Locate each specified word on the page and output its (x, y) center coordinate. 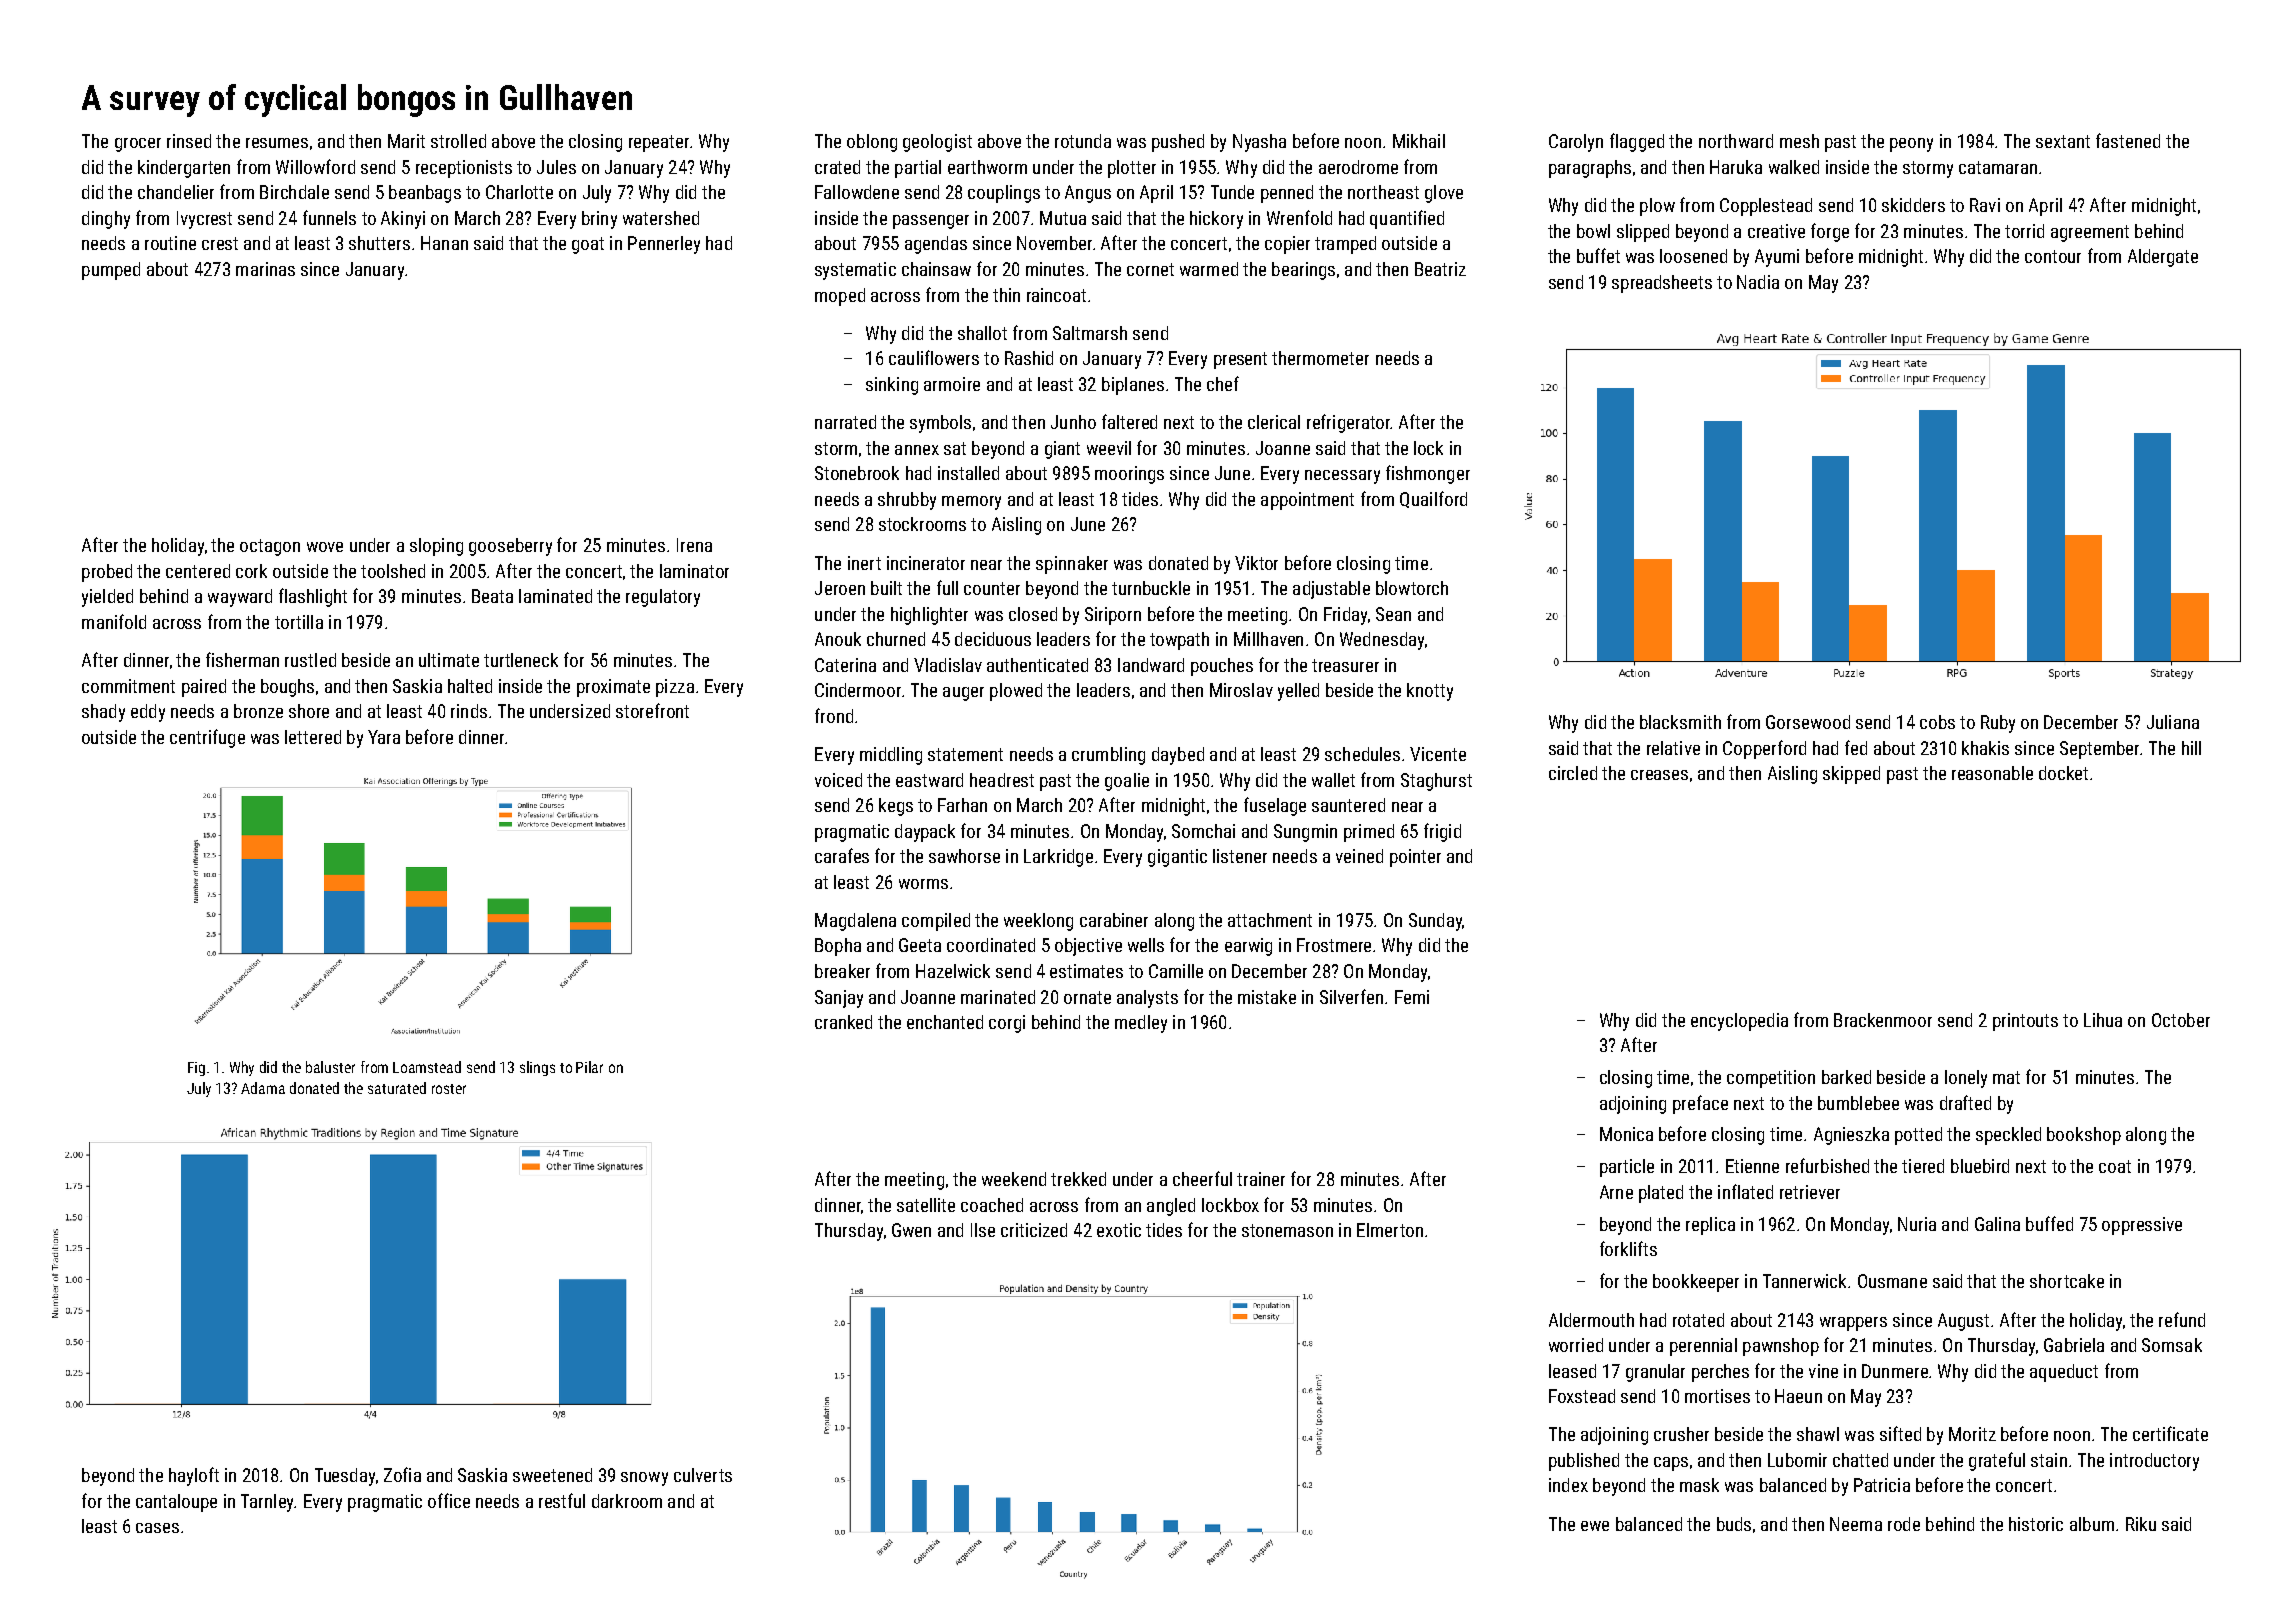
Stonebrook (857, 473)
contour (2053, 256)
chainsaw (936, 269)
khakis (1985, 748)
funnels (329, 217)
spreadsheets (1662, 284)
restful (562, 1500)
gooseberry (510, 547)
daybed (1178, 756)
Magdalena (855, 922)
